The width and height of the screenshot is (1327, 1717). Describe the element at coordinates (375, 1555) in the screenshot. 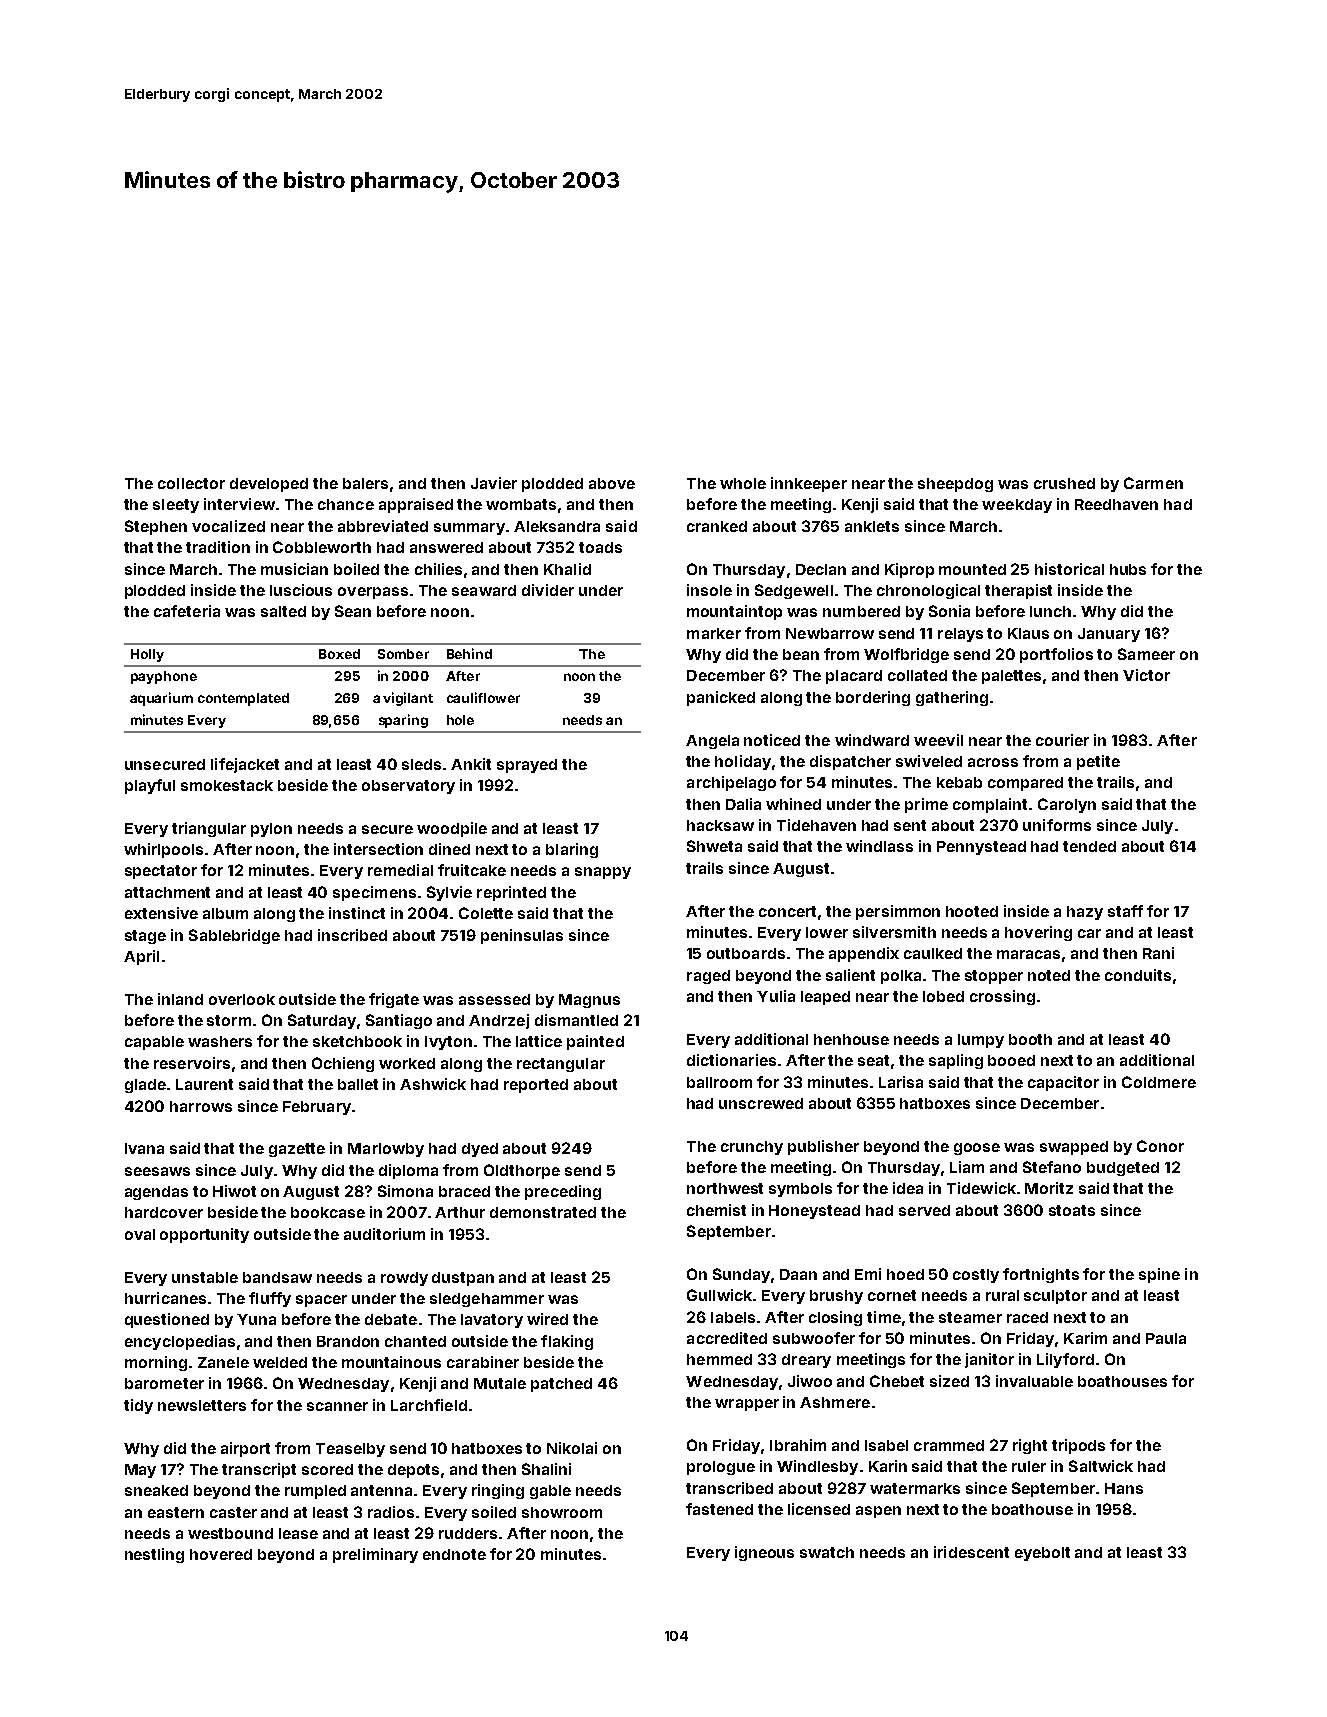

I see `preliminary` at that location.
